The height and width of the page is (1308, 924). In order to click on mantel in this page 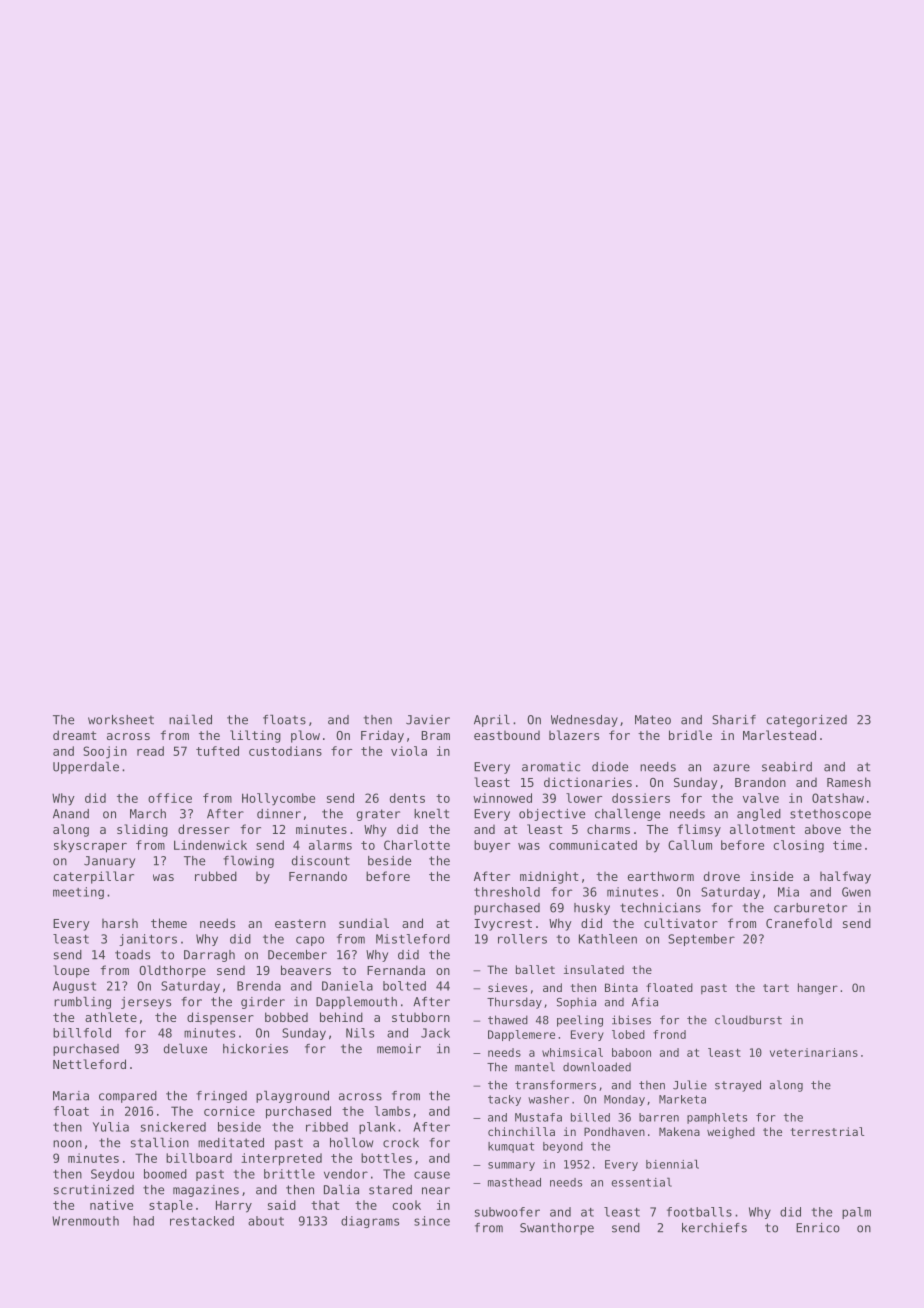, I will do `click(535, 1067)`.
